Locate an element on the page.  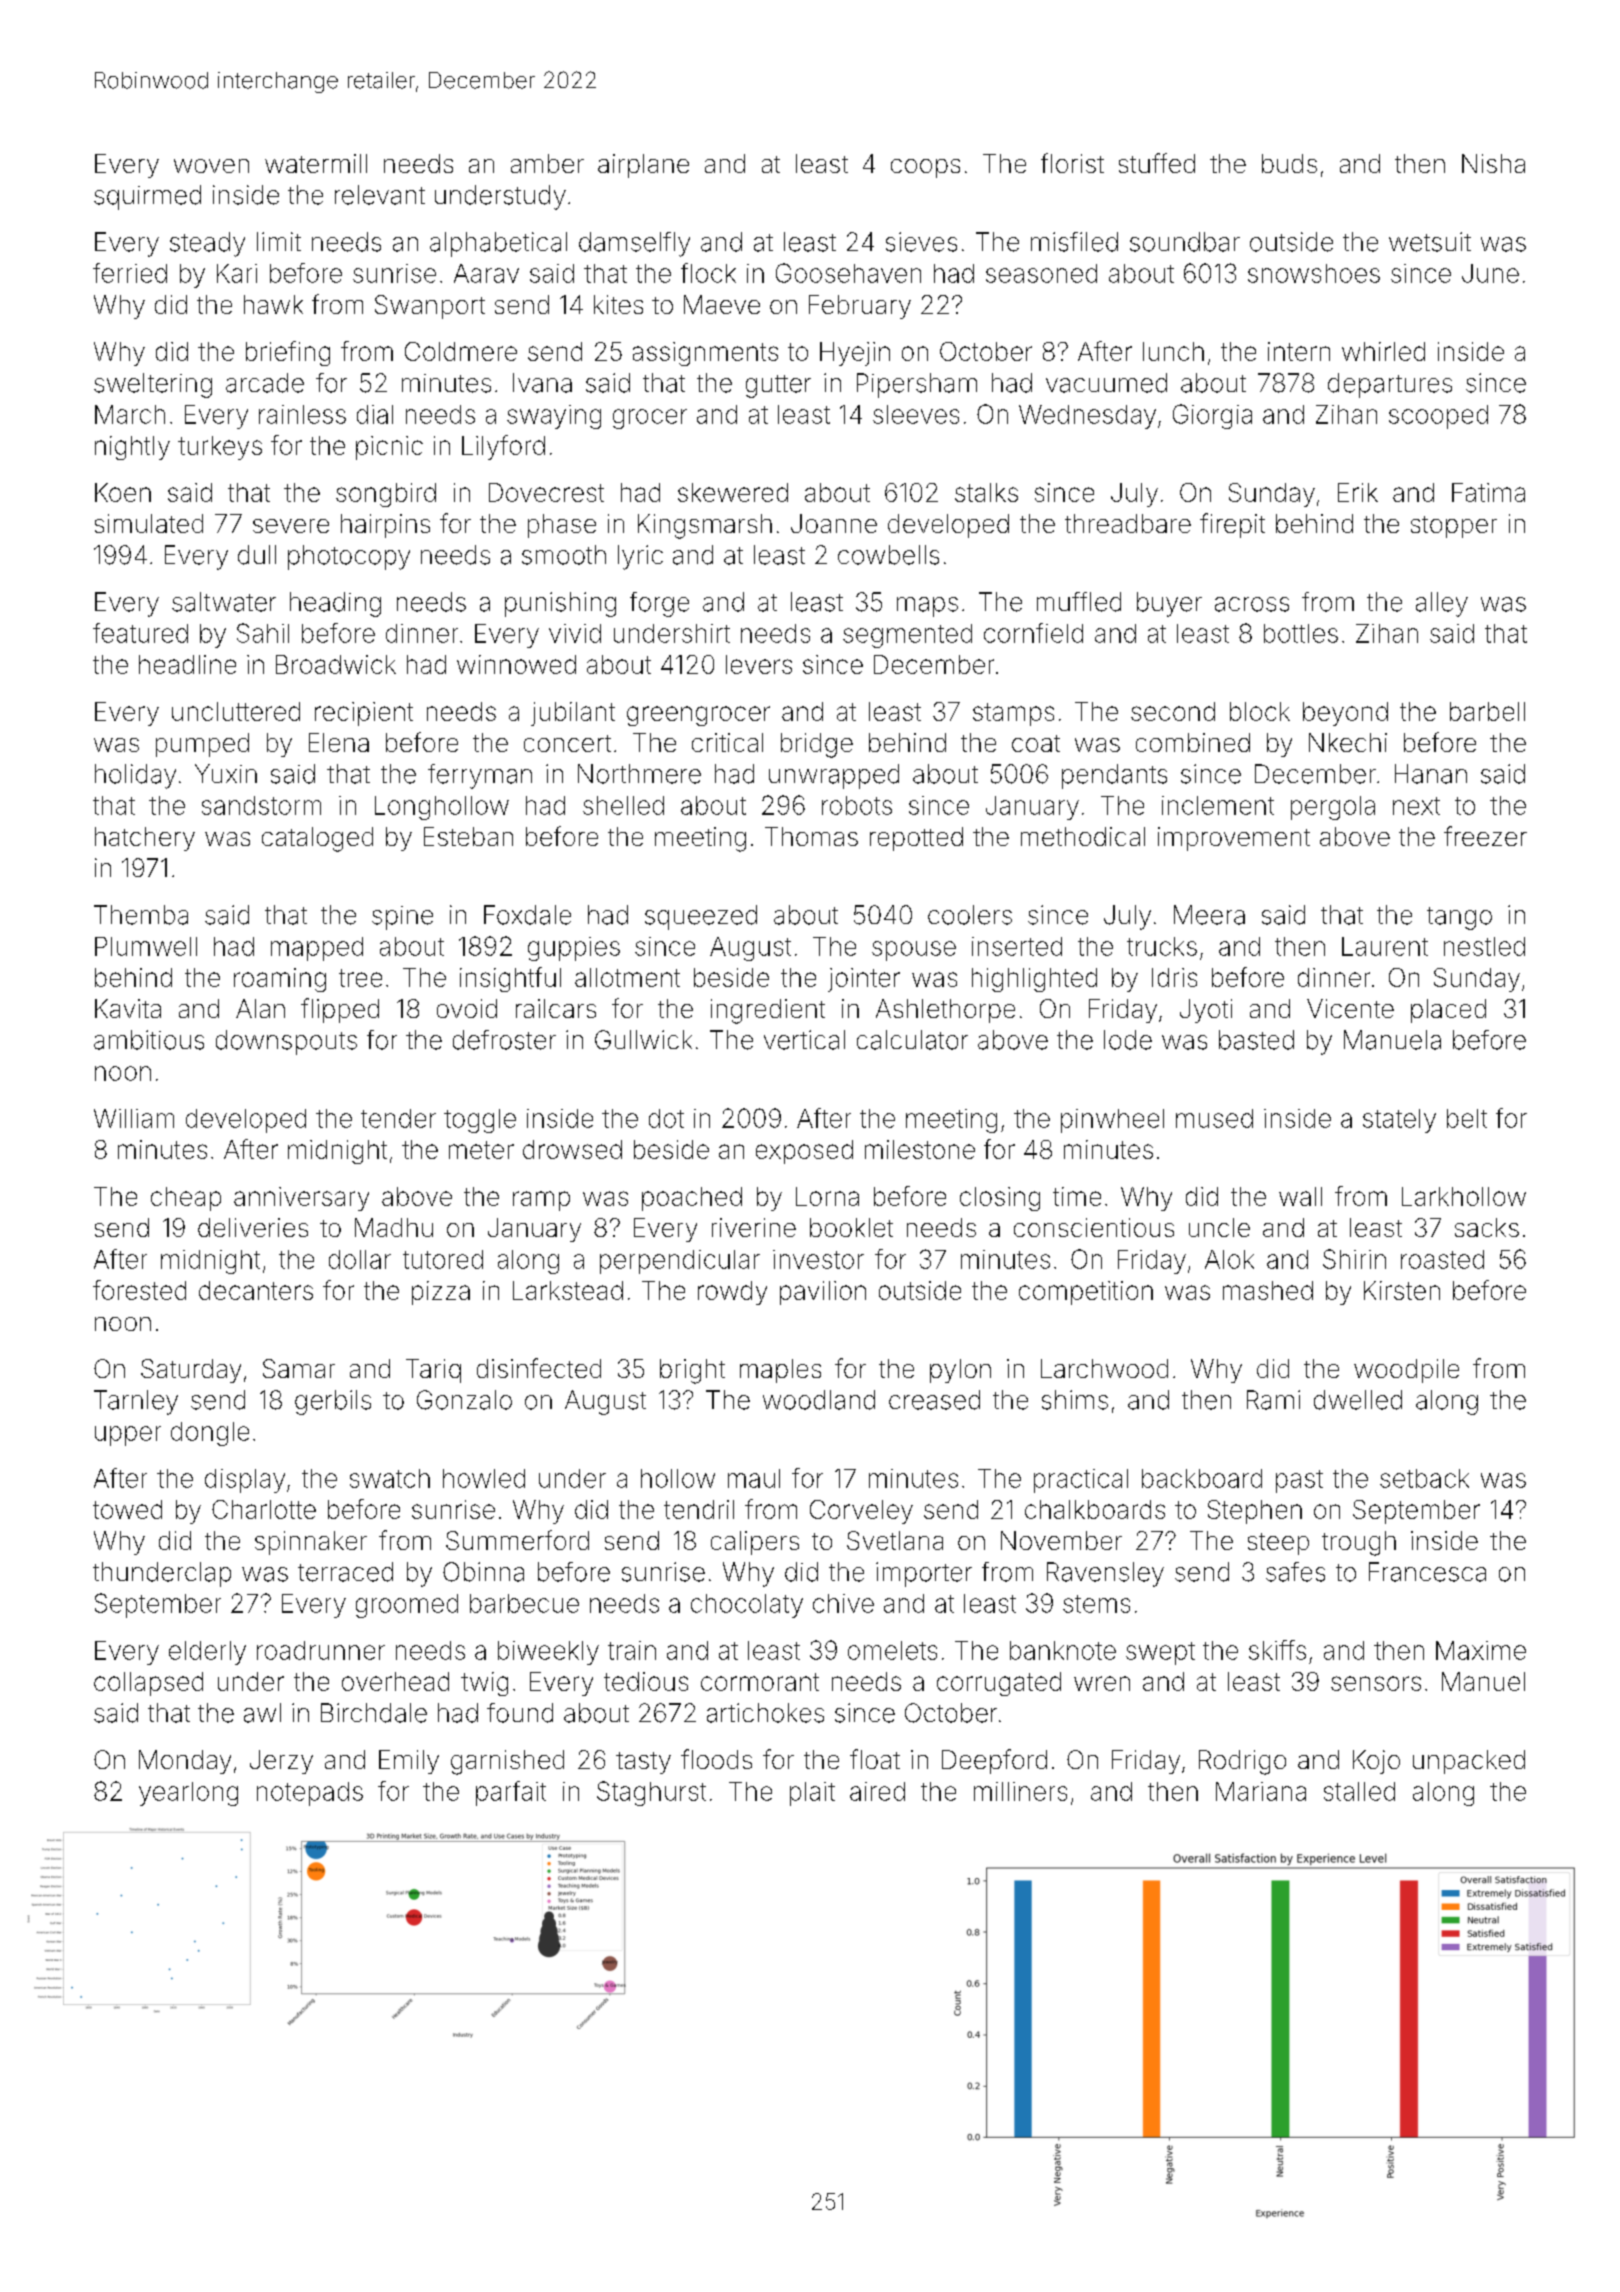
photocopy is located at coordinates (349, 557).
